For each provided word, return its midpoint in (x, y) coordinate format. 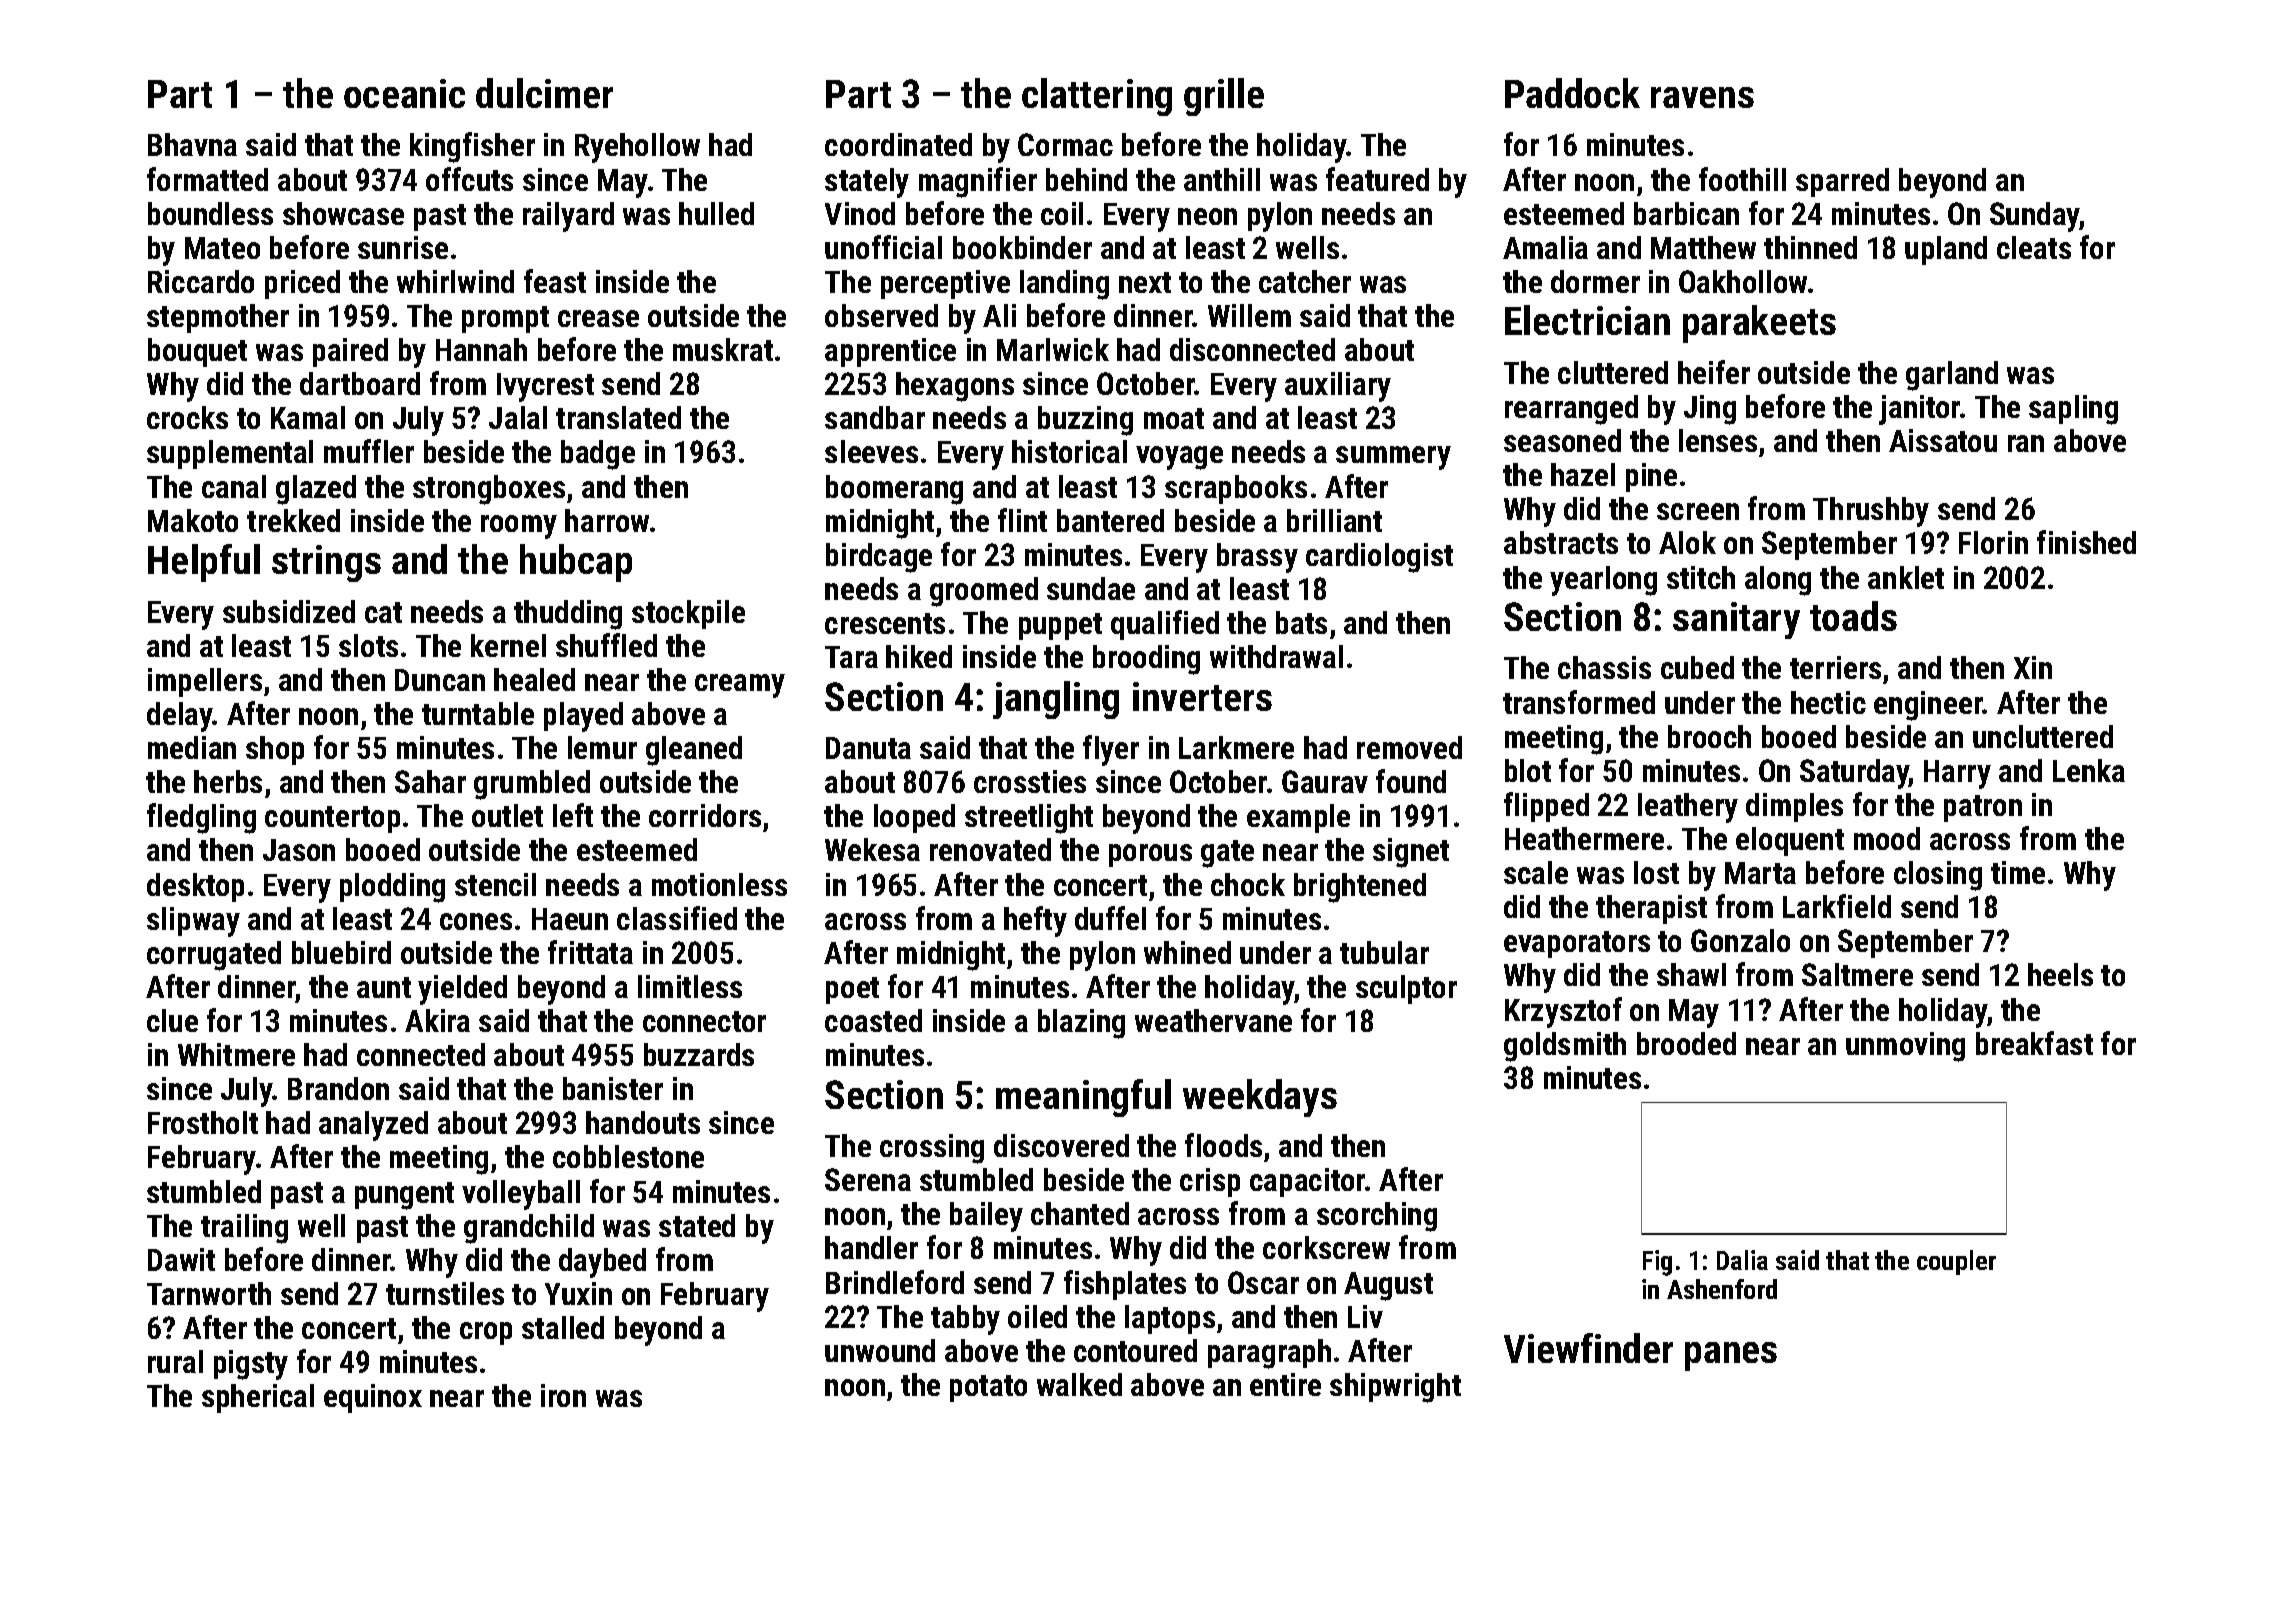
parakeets (1759, 324)
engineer (1928, 706)
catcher (1305, 281)
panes (1731, 1356)
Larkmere (1236, 747)
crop (486, 1333)
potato (988, 1388)
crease (598, 318)
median (192, 747)
